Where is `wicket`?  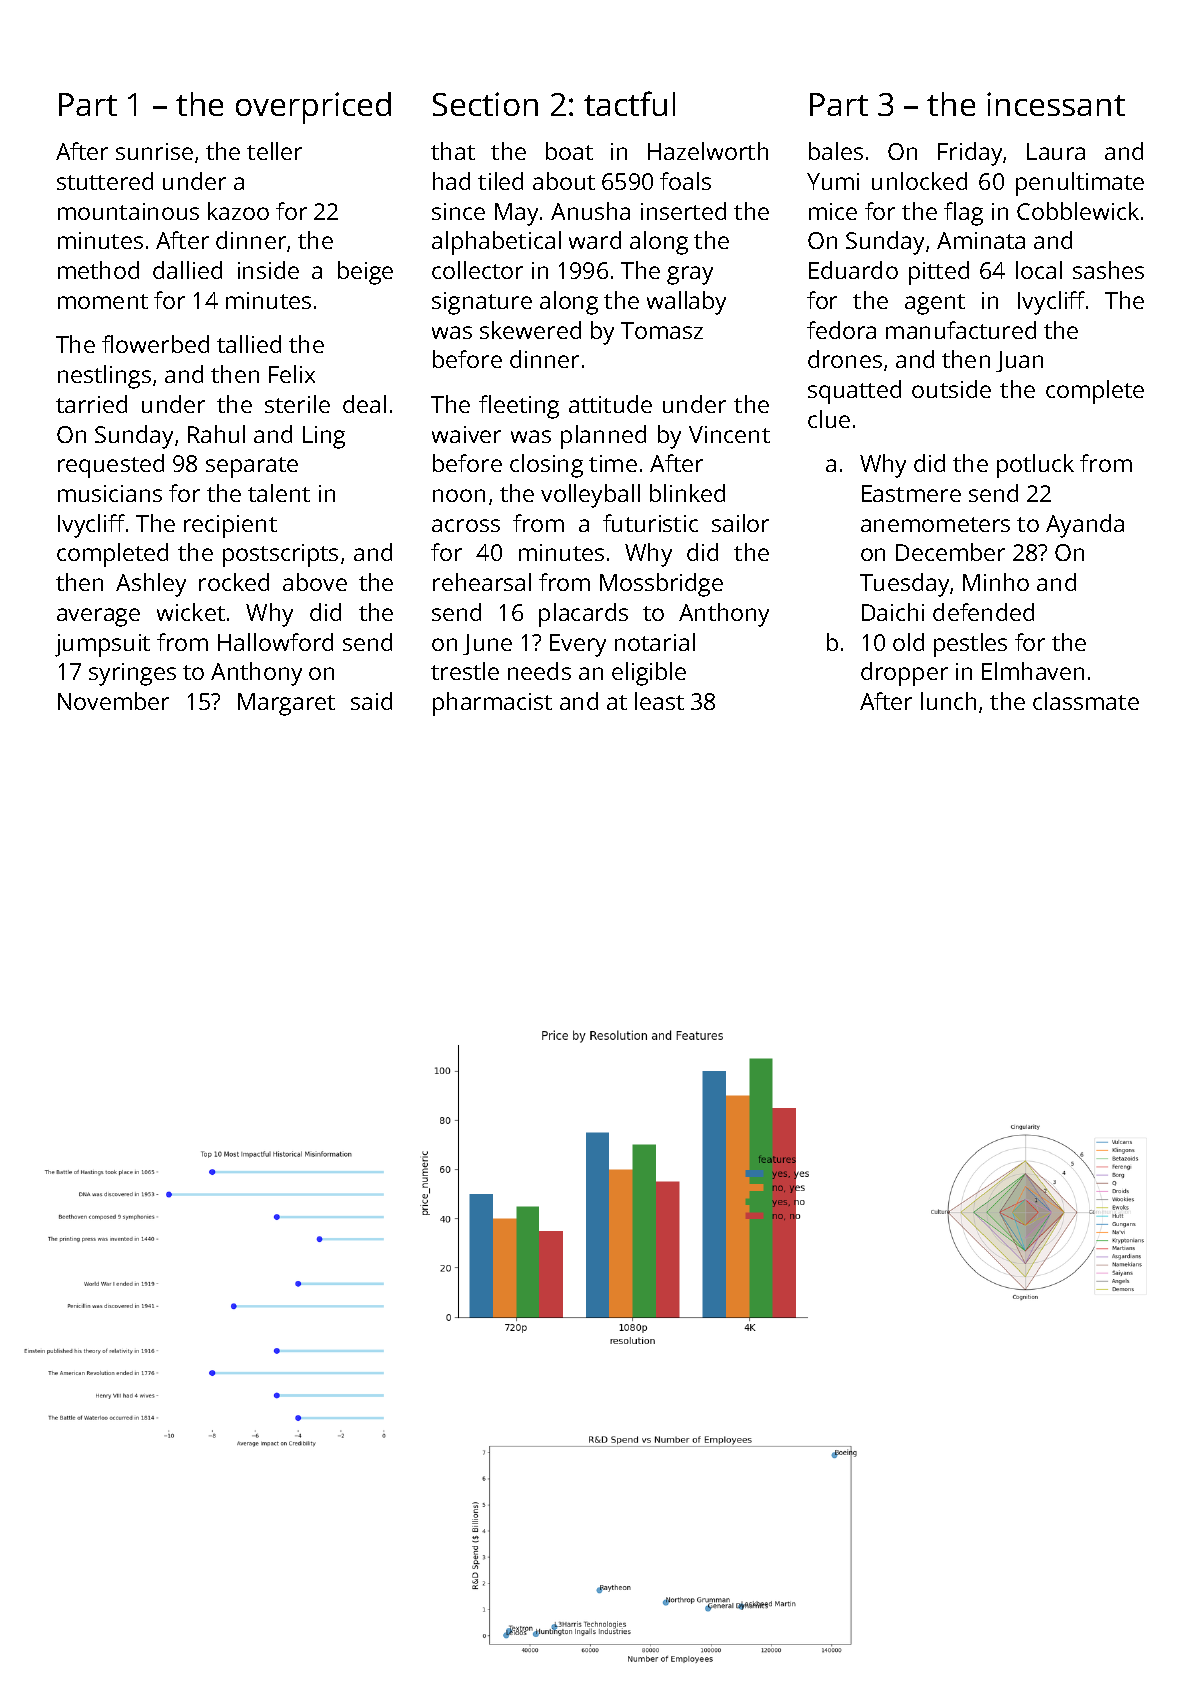
wicket is located at coordinates (191, 612).
